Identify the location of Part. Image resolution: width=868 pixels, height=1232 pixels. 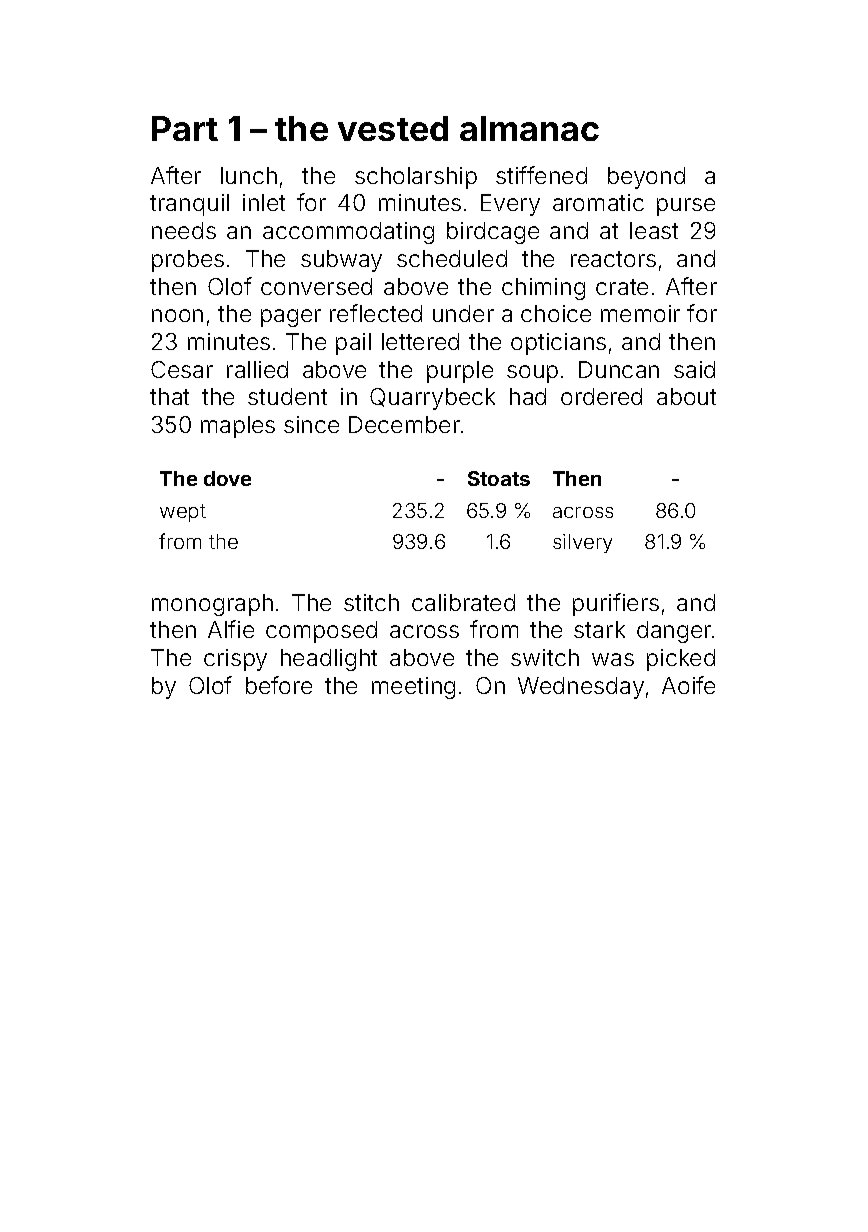
(185, 128).
